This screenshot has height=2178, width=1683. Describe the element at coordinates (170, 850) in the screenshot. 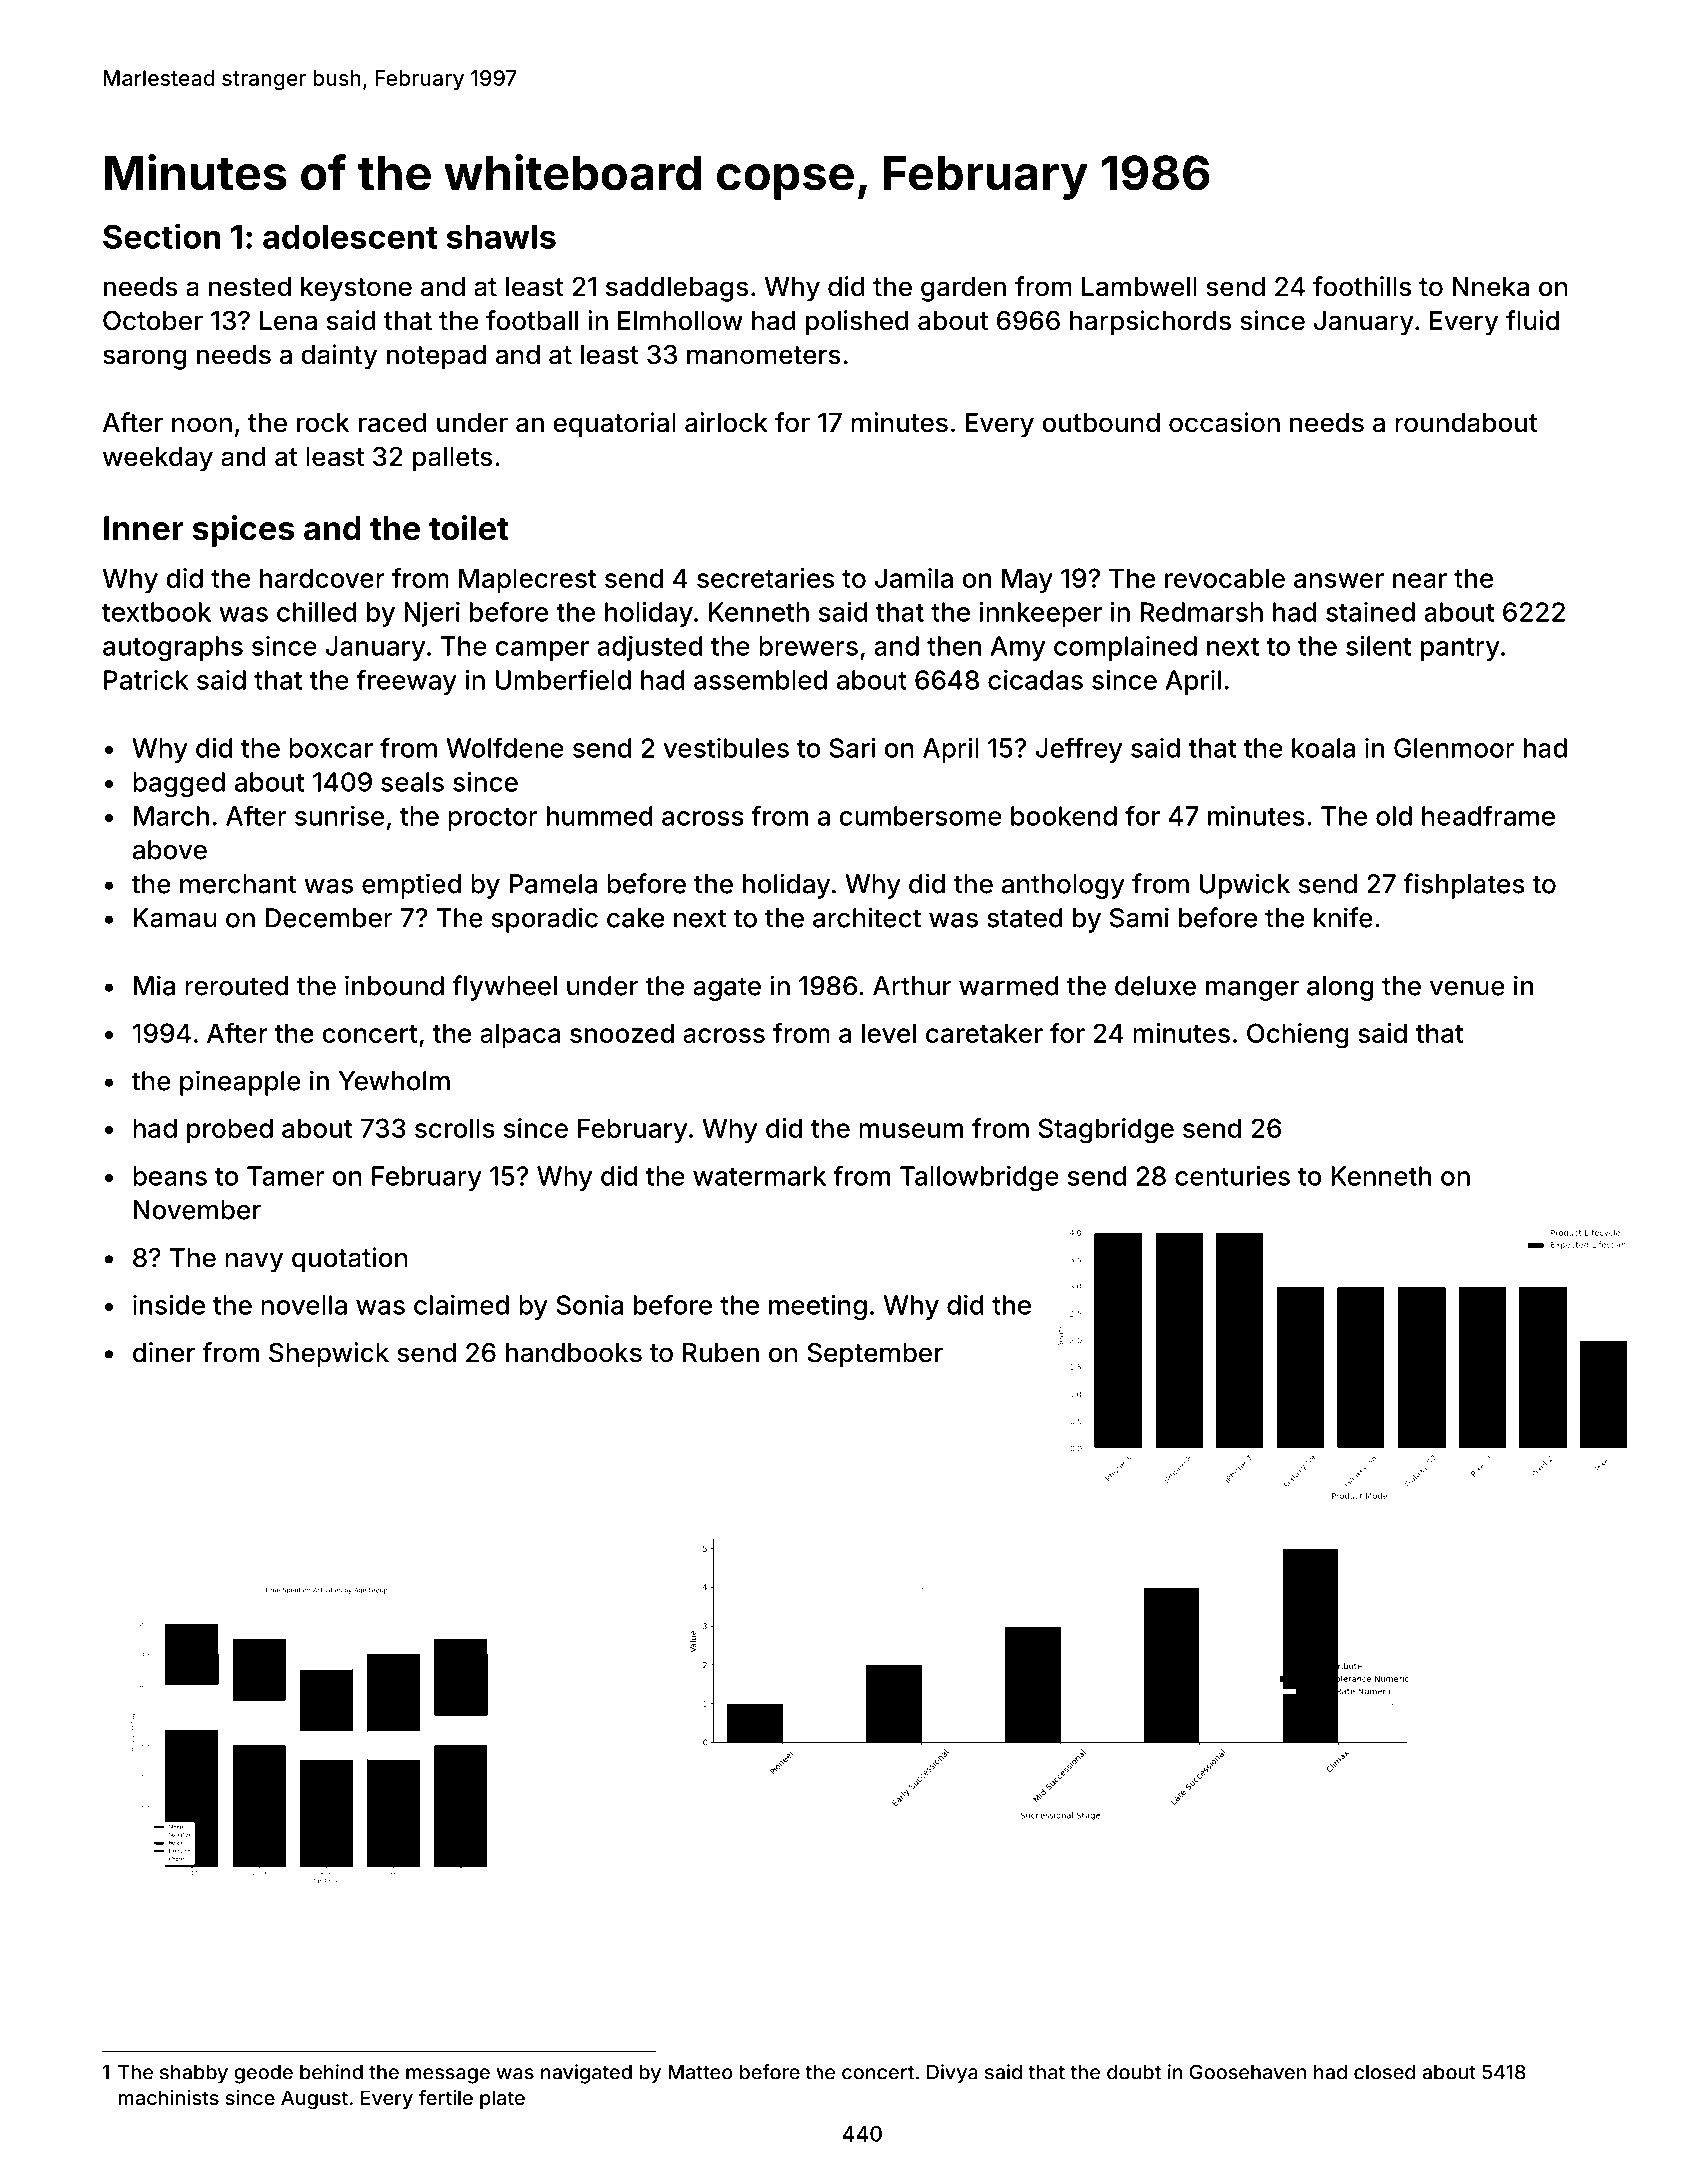

I see `above` at that location.
